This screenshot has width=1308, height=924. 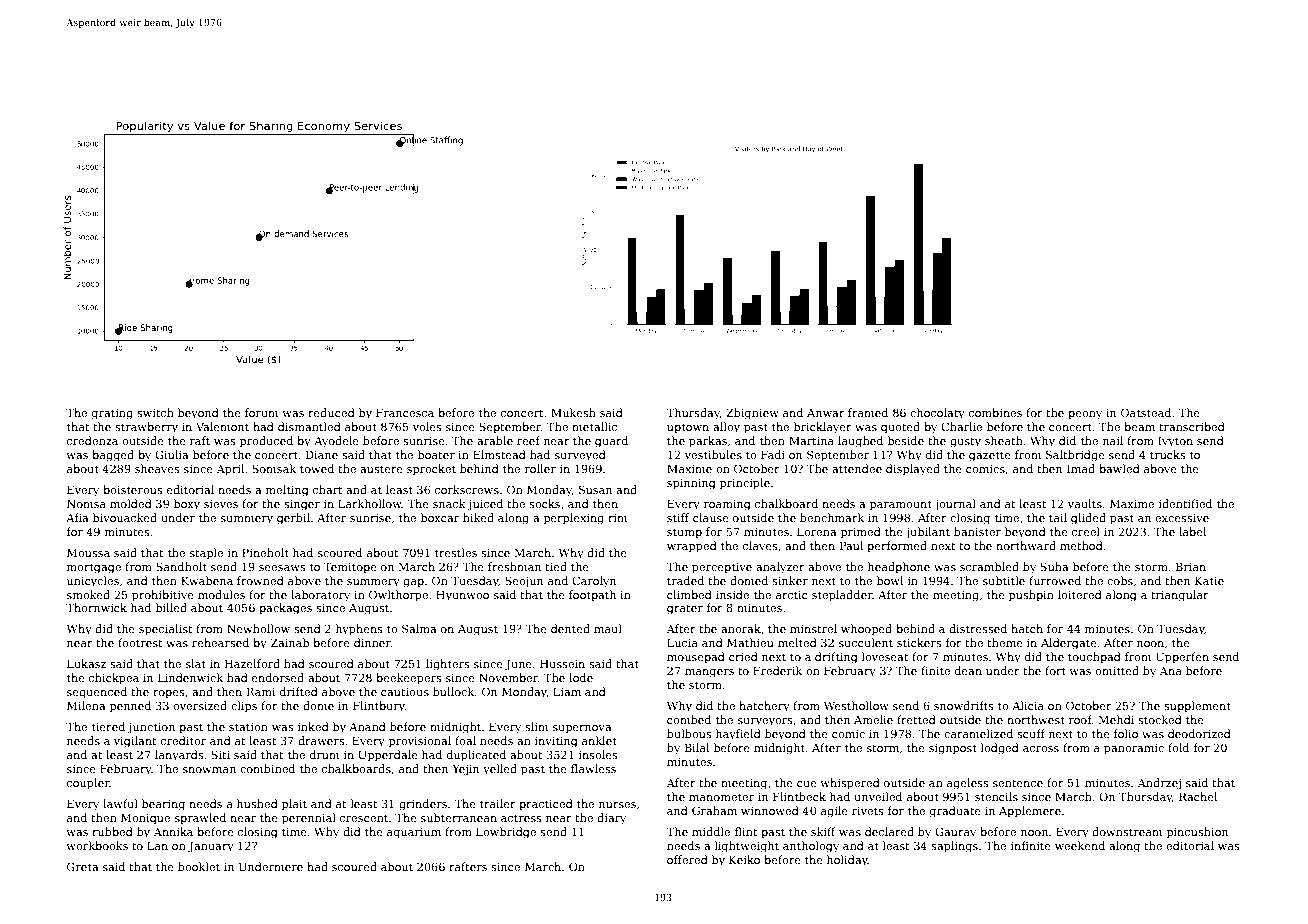 I want to click on Lindenwick, so click(x=190, y=677).
